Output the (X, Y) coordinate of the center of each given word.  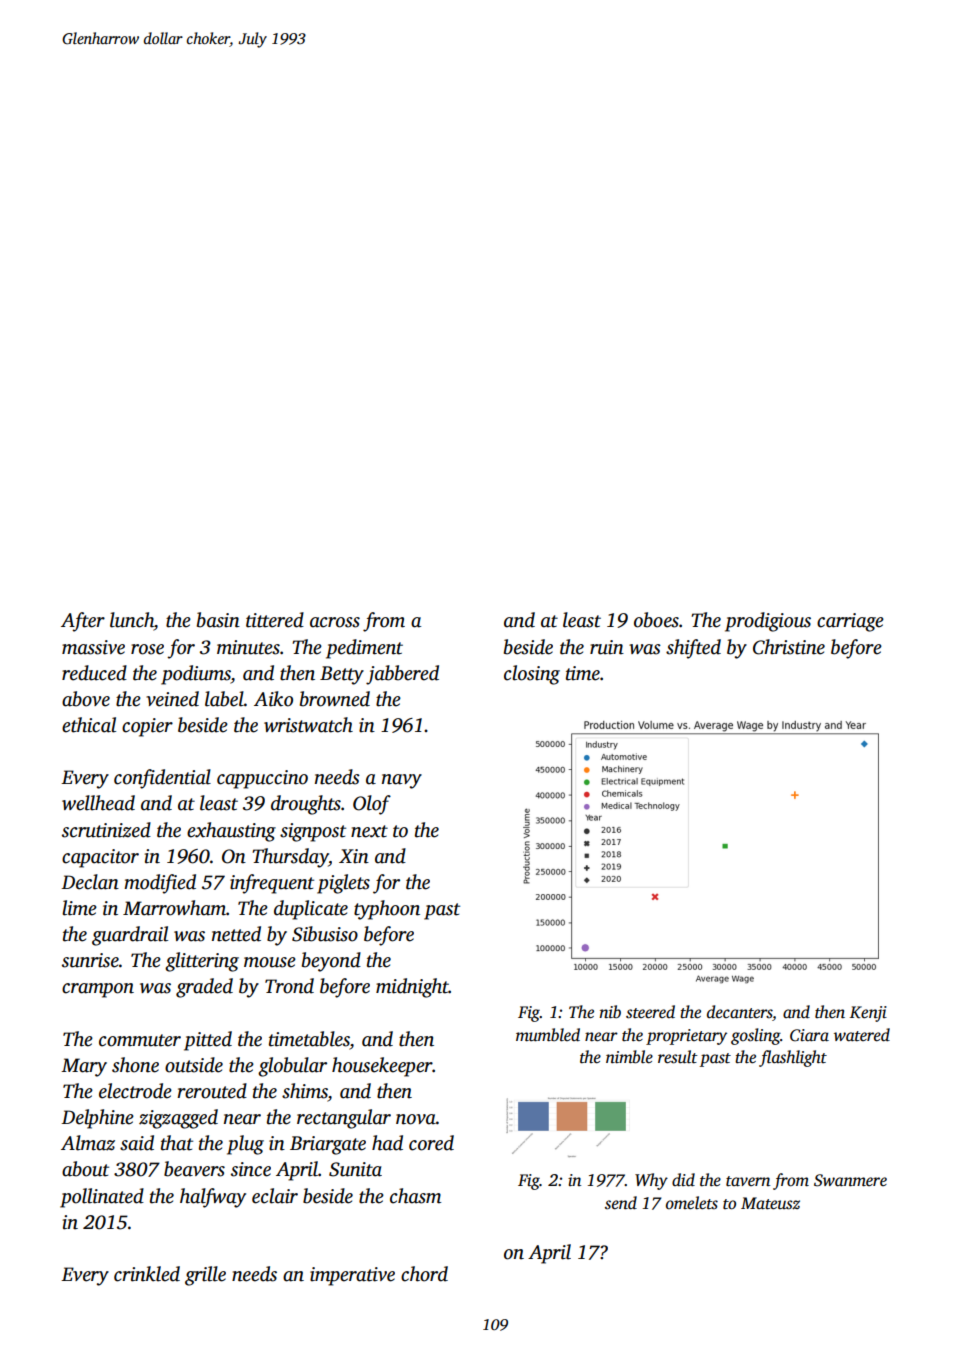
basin (218, 620)
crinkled (147, 1274)
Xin (354, 856)
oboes (656, 620)
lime (79, 908)
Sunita (355, 1169)
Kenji (868, 1014)
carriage (850, 622)
